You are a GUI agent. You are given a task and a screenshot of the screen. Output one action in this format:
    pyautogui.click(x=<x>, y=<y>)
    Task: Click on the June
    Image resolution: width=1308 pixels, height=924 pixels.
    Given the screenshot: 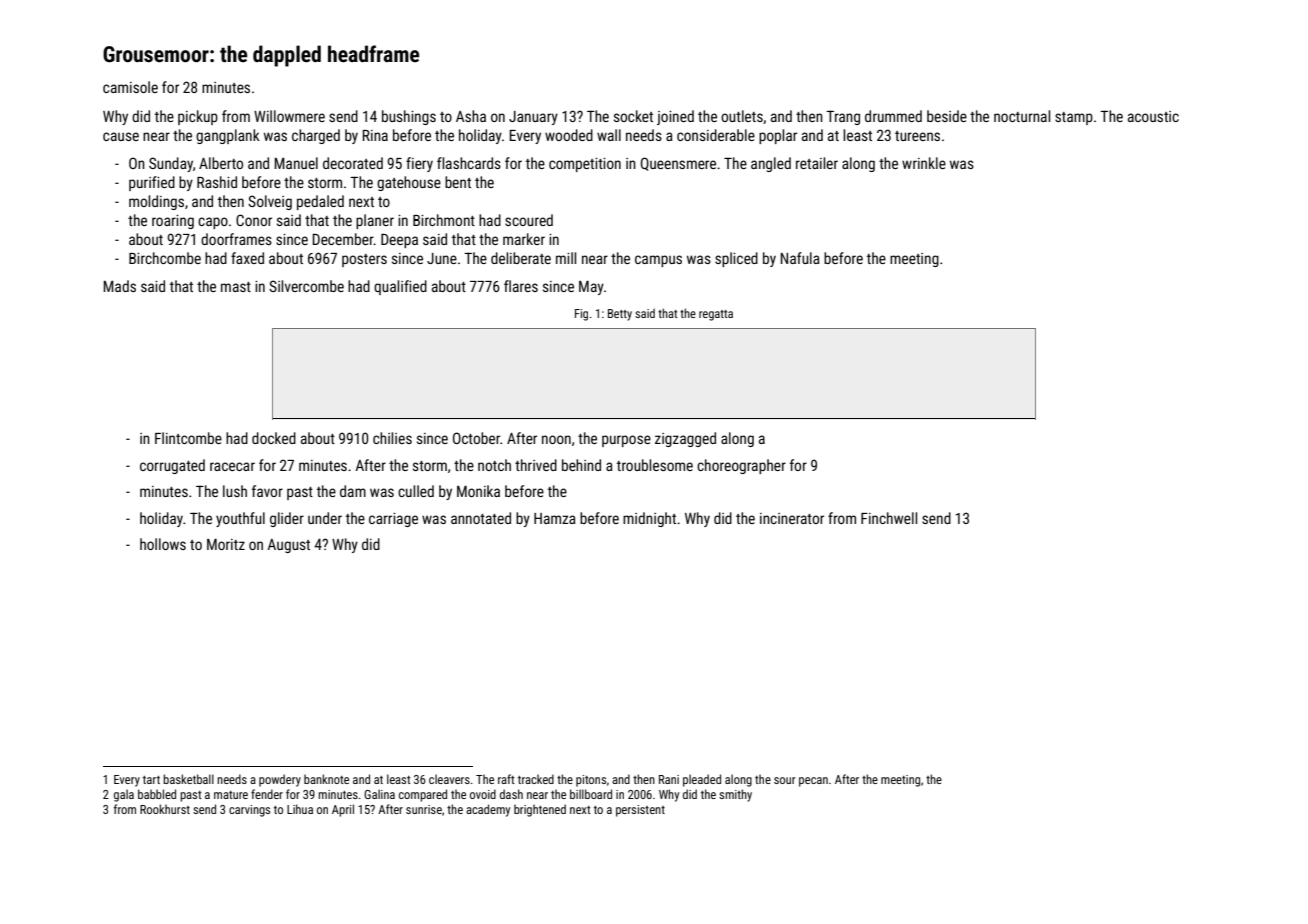 What is the action you would take?
    pyautogui.click(x=442, y=258)
